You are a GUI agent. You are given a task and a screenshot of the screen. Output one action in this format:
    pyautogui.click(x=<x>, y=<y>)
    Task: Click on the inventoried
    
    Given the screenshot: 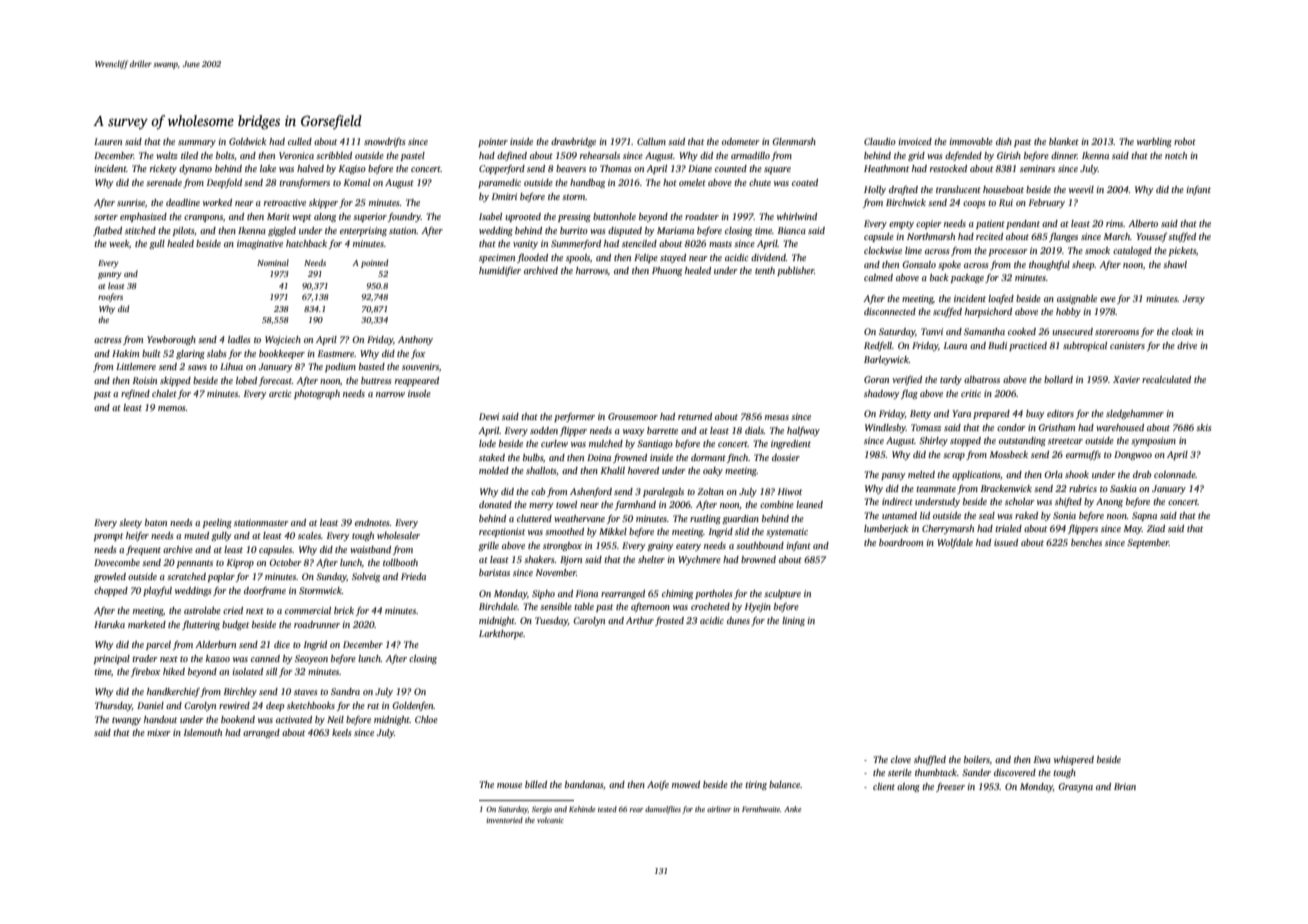 What is the action you would take?
    pyautogui.click(x=504, y=820)
